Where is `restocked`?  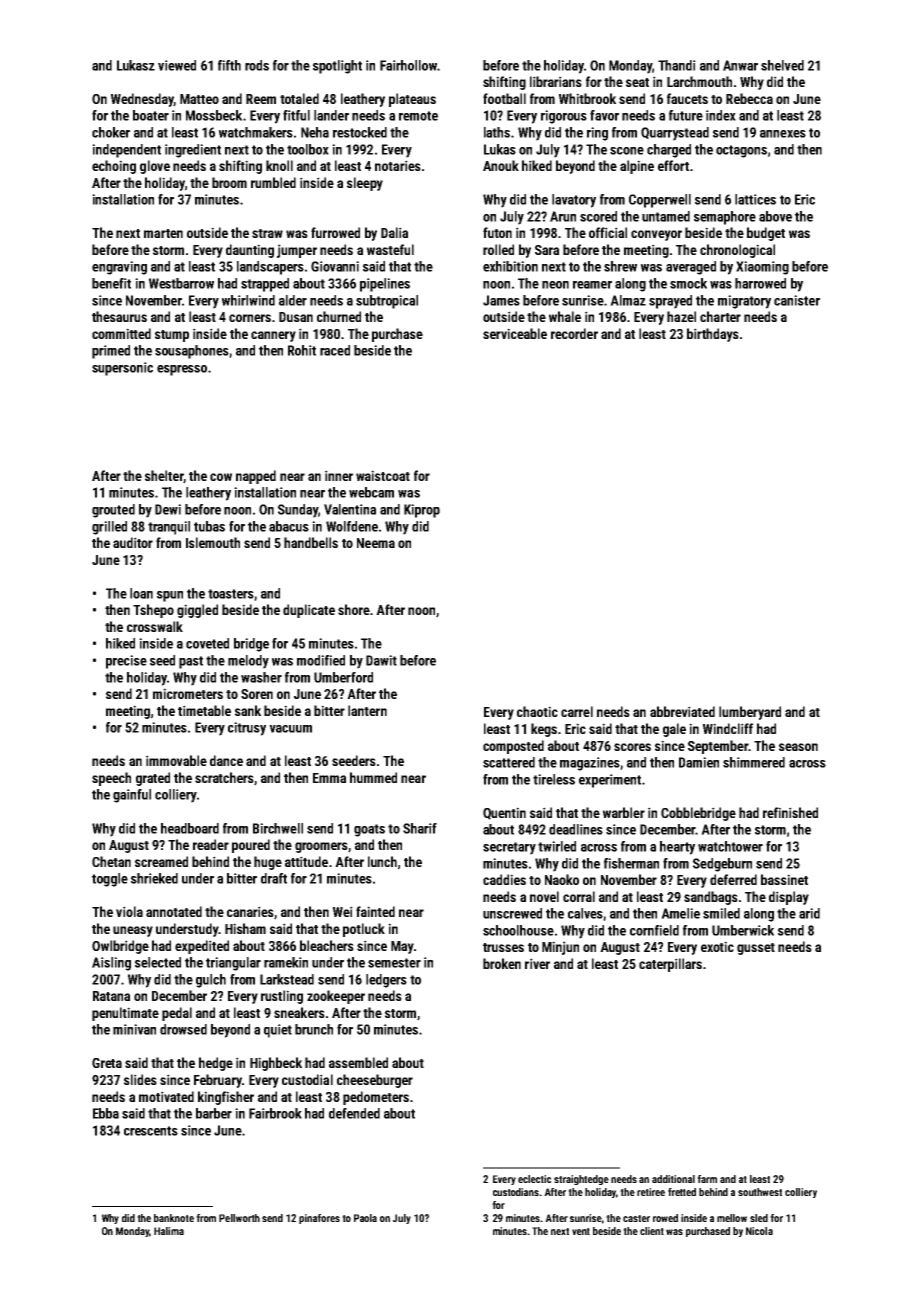 restocked is located at coordinates (360, 132).
